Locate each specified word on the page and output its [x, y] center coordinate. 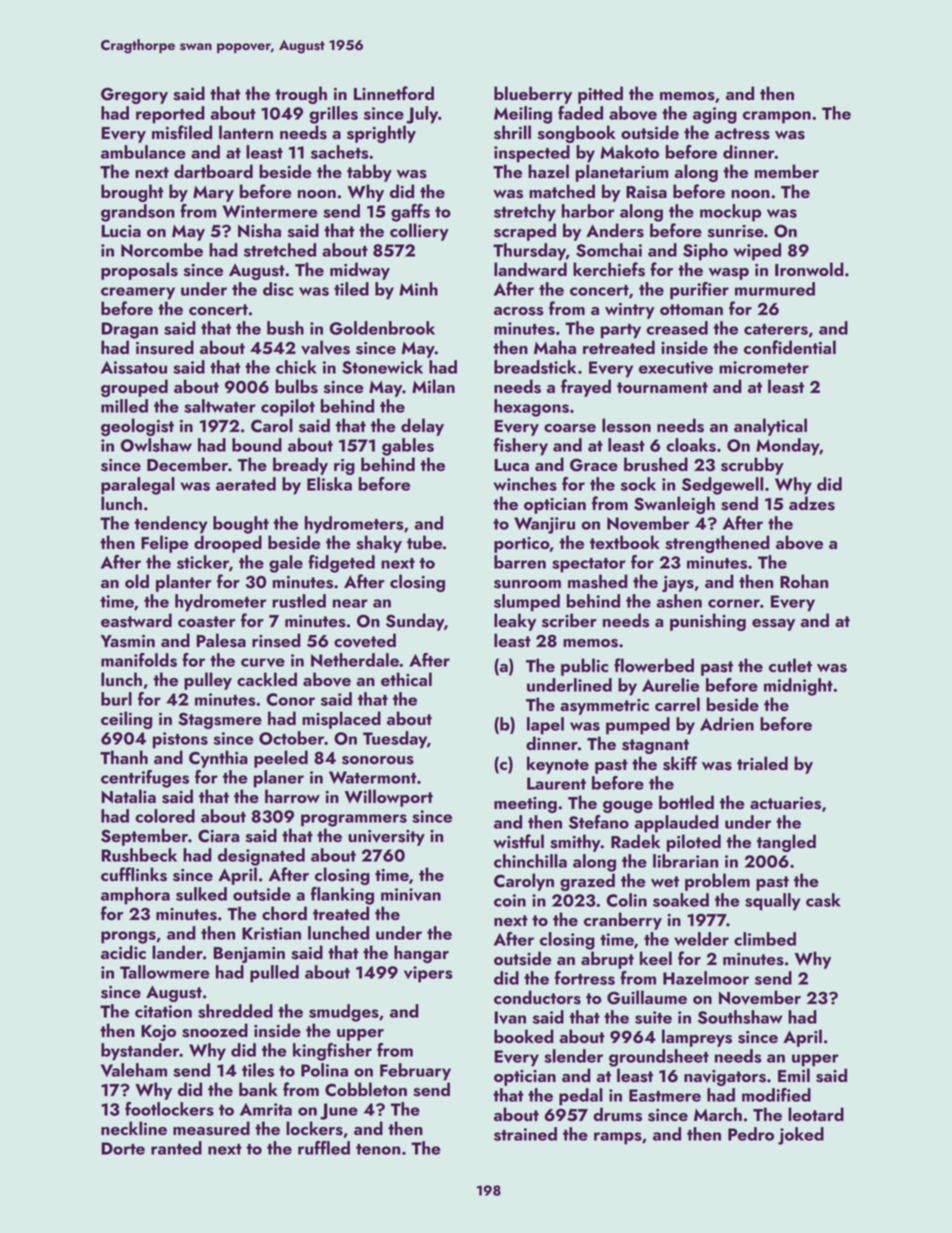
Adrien [727, 724]
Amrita [266, 1109]
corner [734, 603]
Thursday [529, 252]
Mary [213, 194]
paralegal [138, 486]
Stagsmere [220, 720]
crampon [777, 117]
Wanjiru [544, 525]
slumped [527, 603]
